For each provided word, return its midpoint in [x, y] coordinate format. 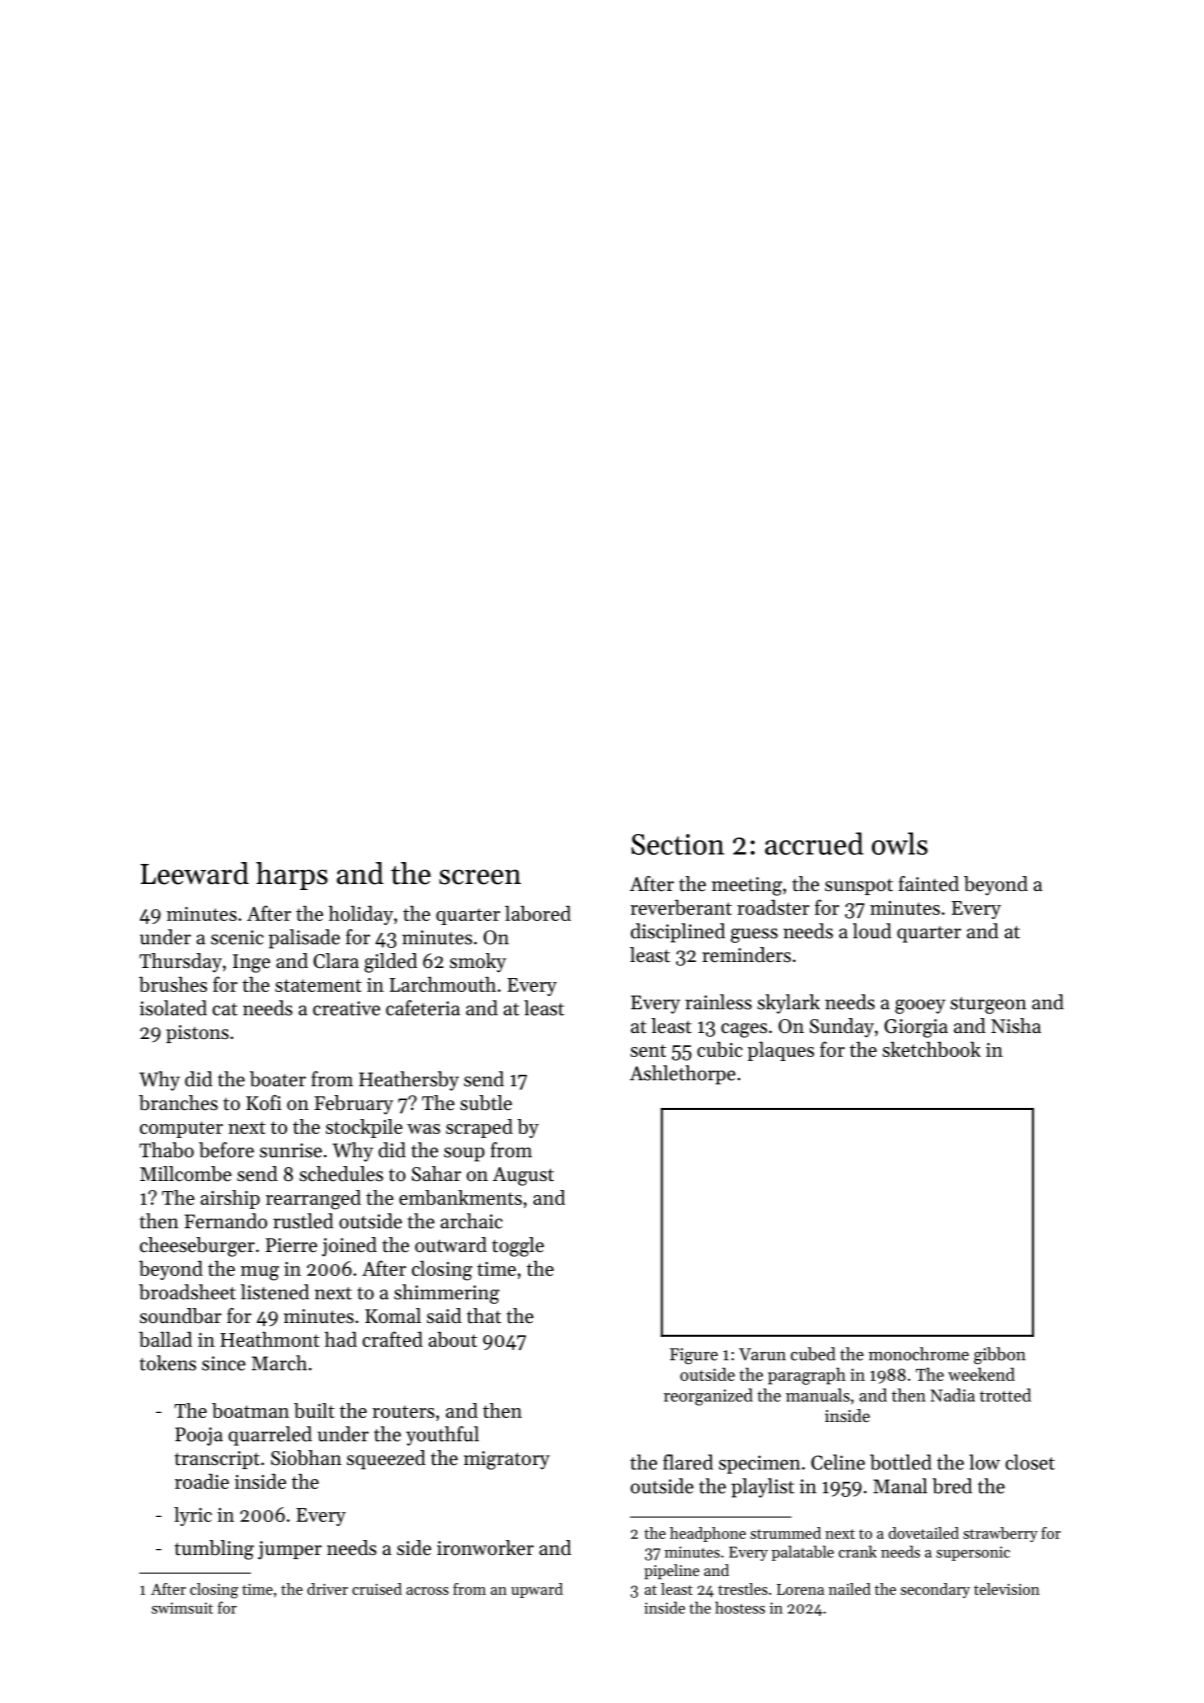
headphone [708, 1534]
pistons [197, 1034]
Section [677, 844]
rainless [718, 1002]
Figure [694, 1356]
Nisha [1016, 1025]
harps [292, 876]
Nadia [953, 1395]
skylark [788, 1004]
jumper [290, 1550]
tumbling [214, 1550]
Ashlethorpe [683, 1075]
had [341, 1339]
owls [900, 843]
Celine [838, 1462]
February [353, 1105]
